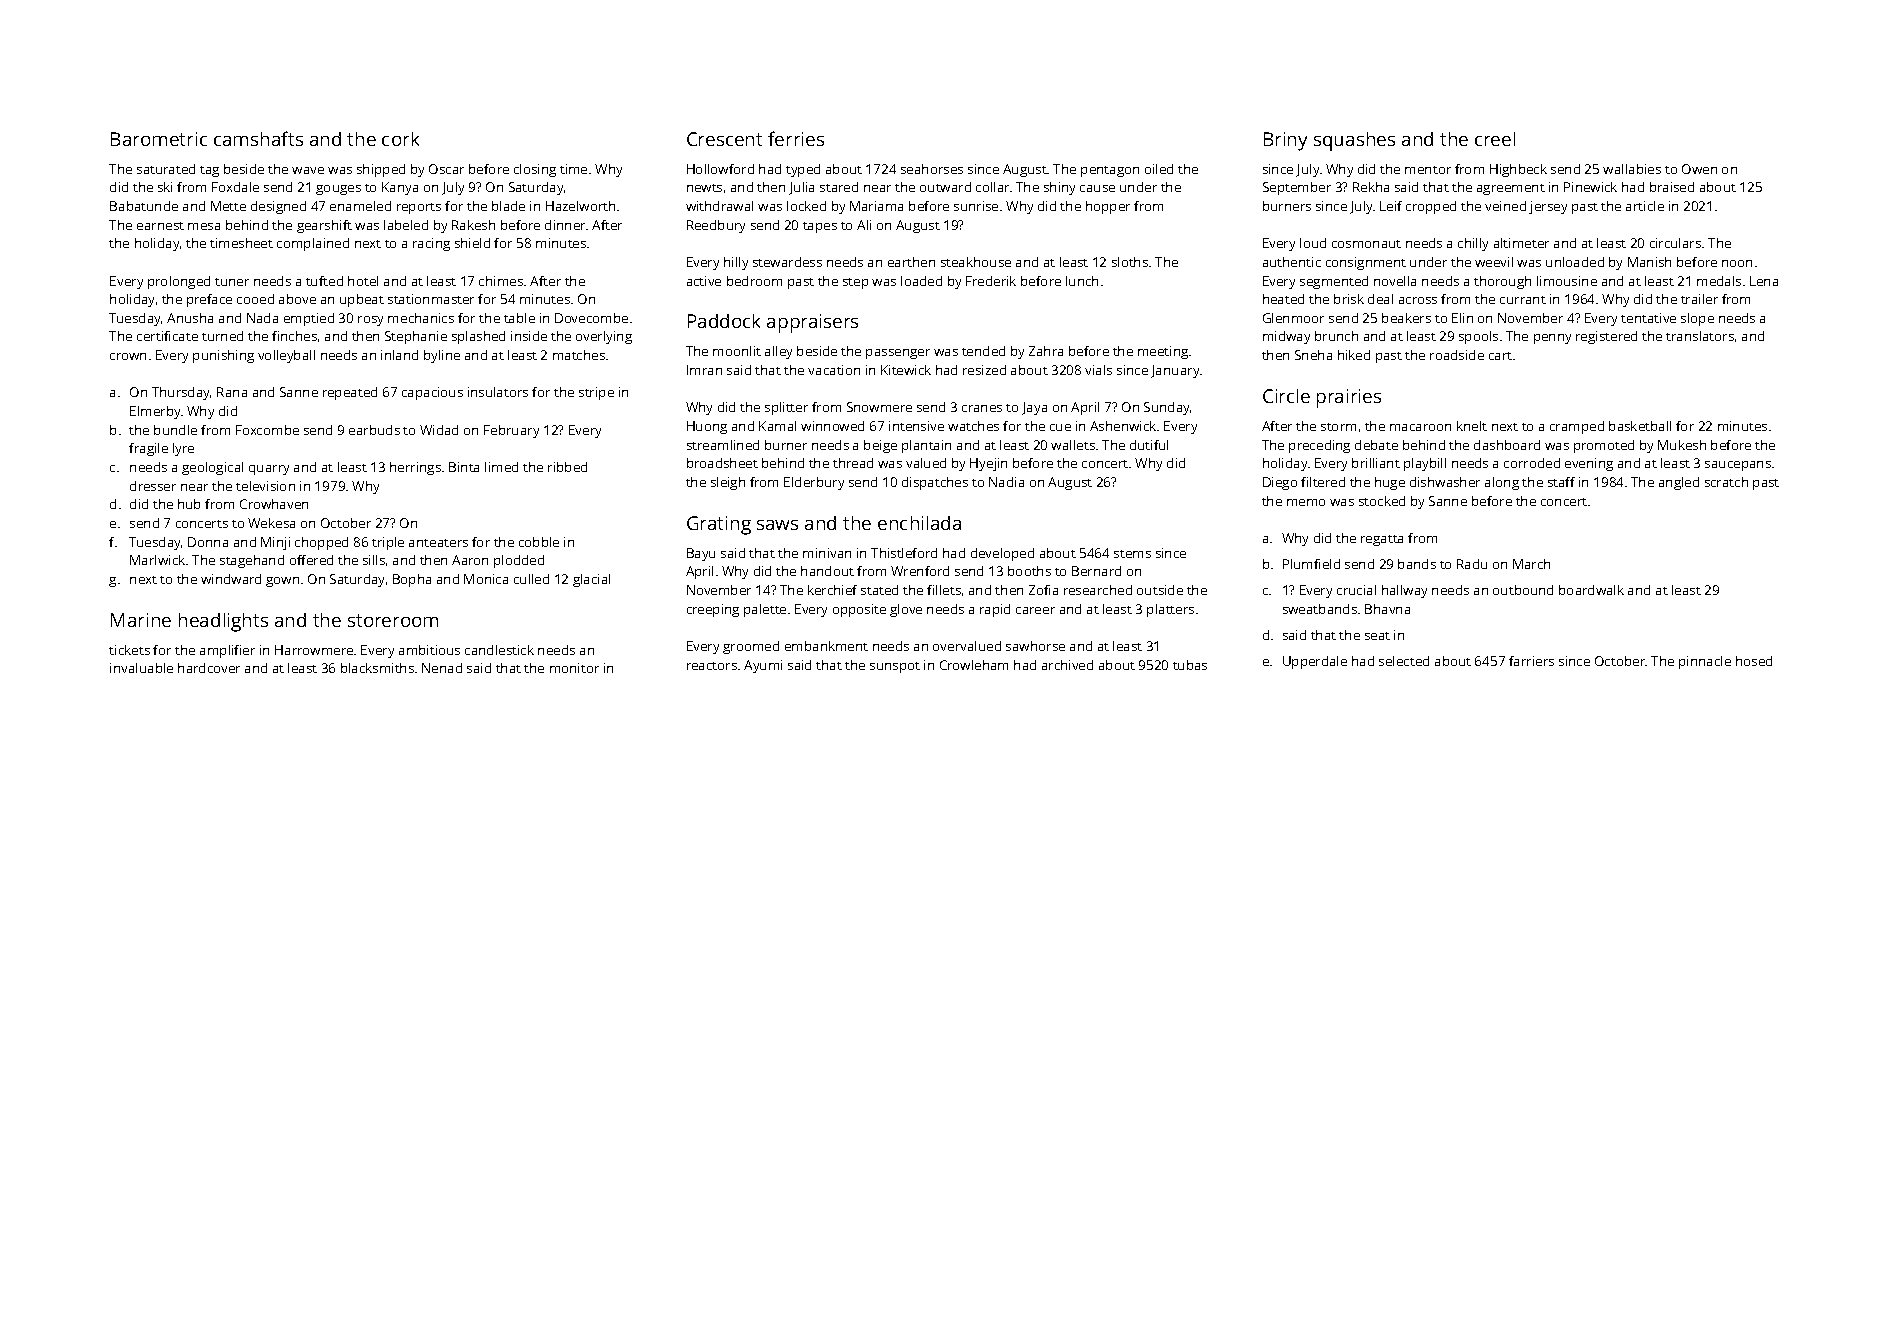 Image resolution: width=1895 pixels, height=1340 pixels. Describe the element at coordinates (1067, 665) in the screenshot. I see `archived` at that location.
